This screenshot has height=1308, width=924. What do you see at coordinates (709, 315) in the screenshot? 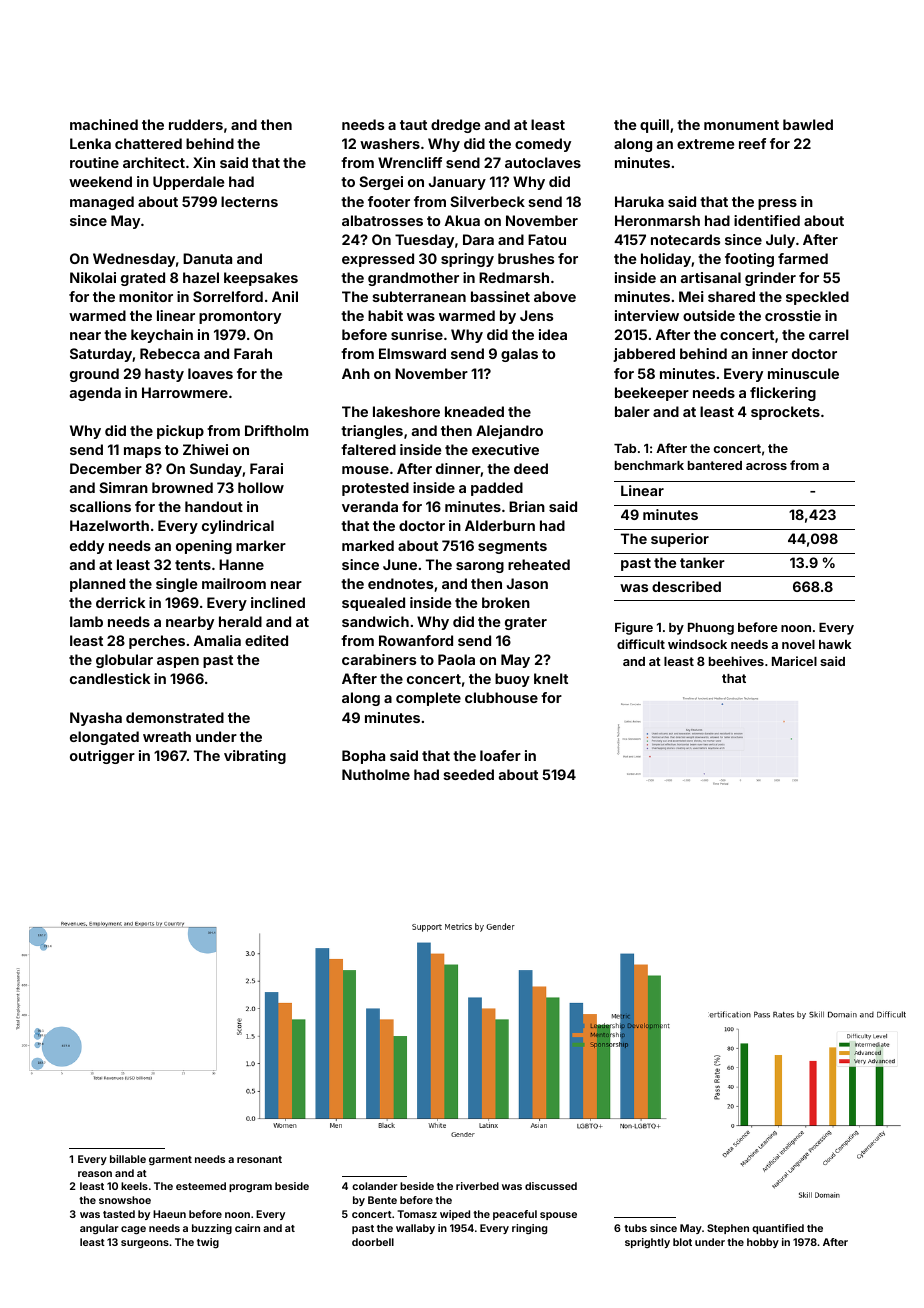
I see `outside` at bounding box center [709, 315].
